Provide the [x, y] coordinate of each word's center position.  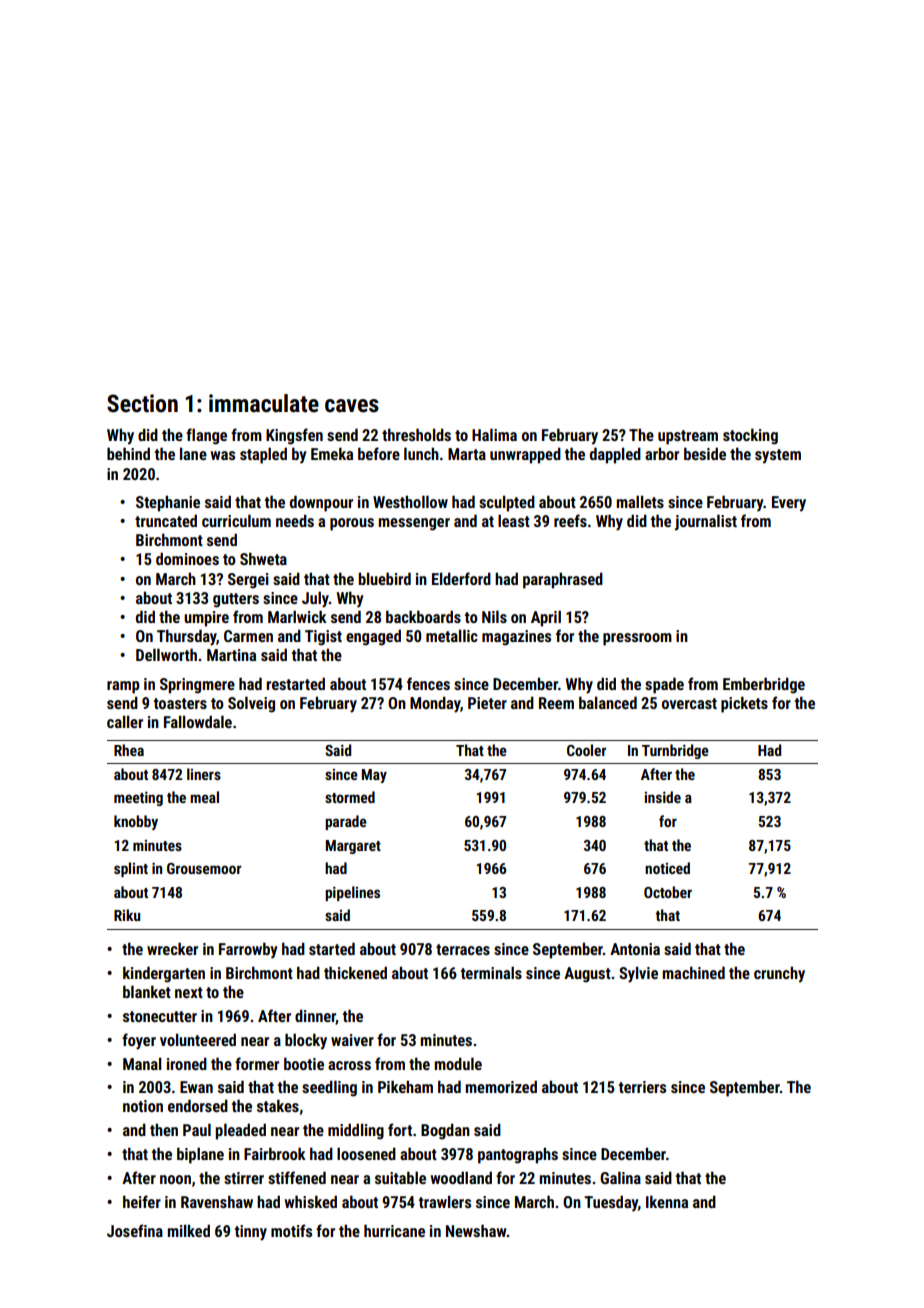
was [223, 455]
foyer [139, 1041]
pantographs [518, 1155]
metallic [452, 635]
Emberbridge [764, 685]
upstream [688, 437]
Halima [494, 434]
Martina [231, 655]
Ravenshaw [217, 1201]
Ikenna [667, 1201]
